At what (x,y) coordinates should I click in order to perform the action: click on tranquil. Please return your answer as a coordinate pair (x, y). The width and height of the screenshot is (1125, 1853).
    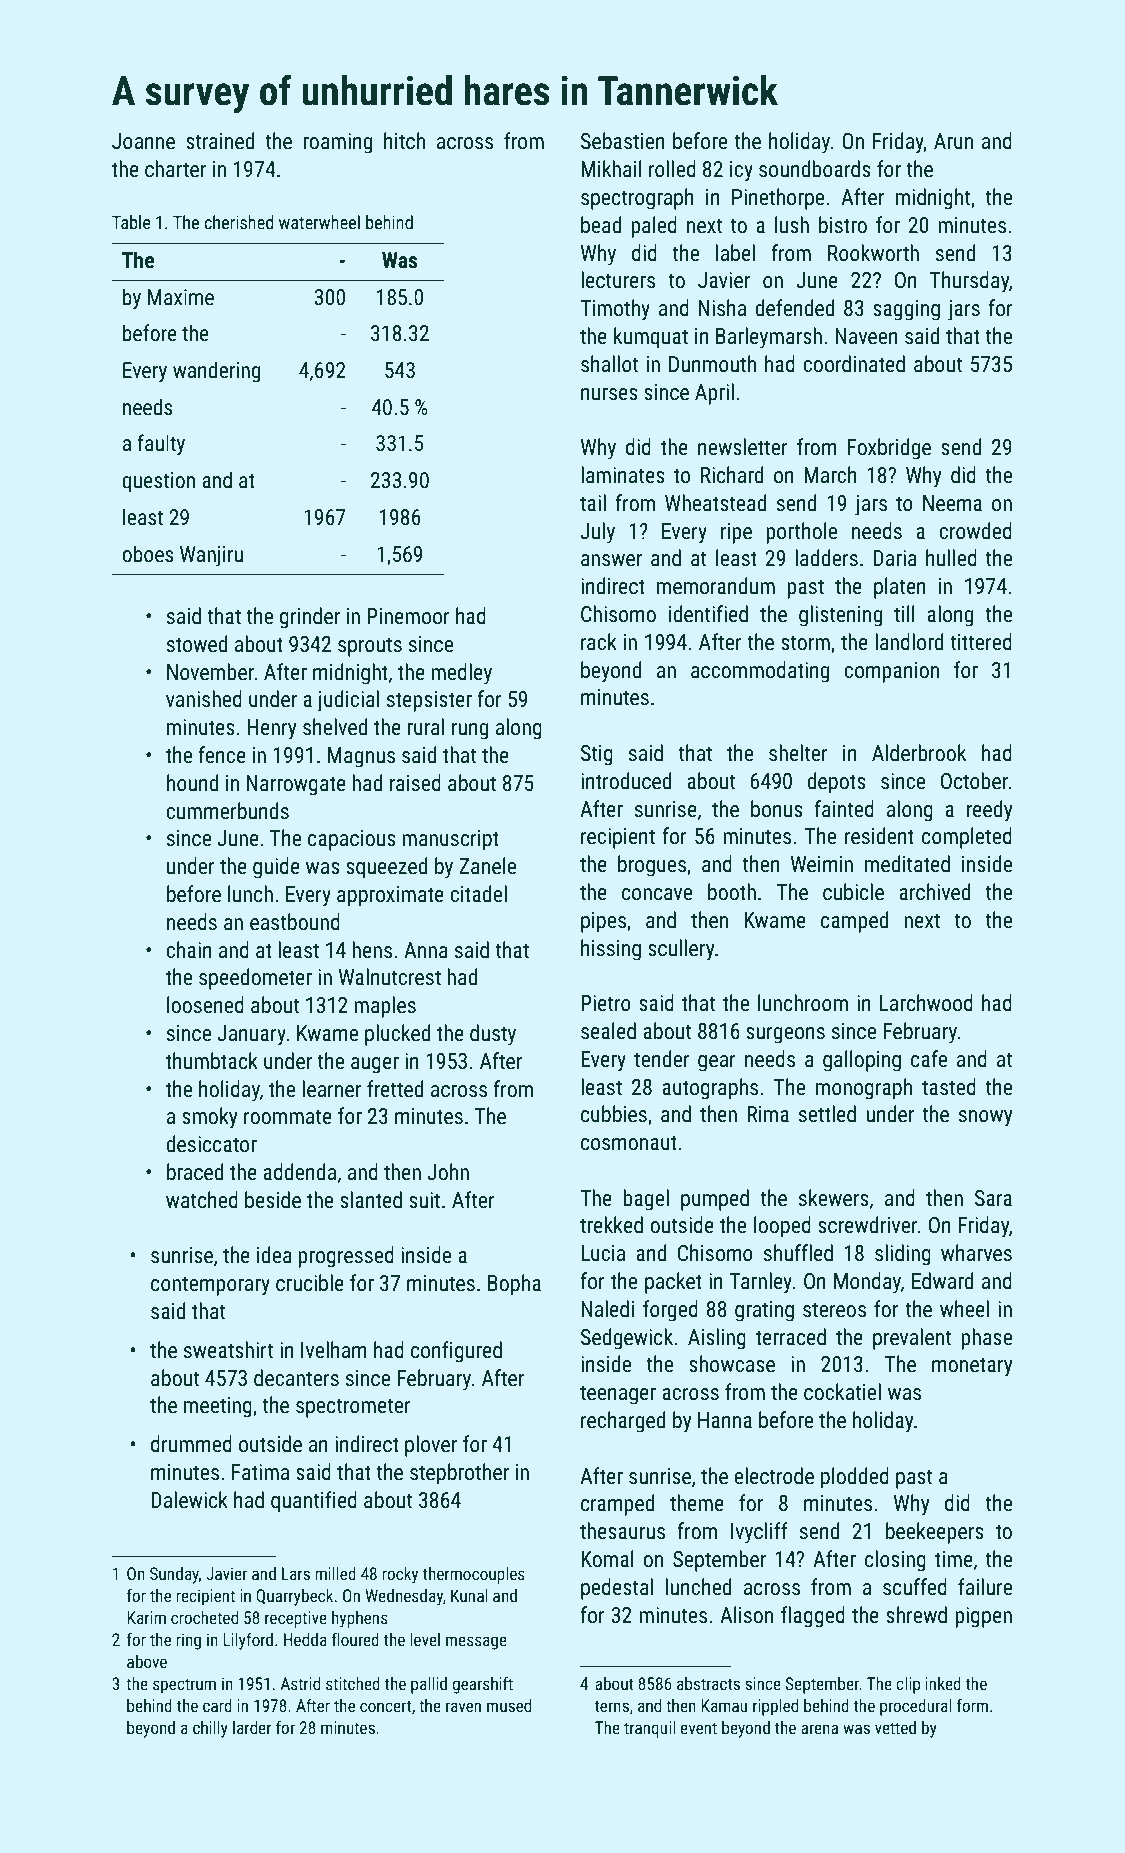
    Looking at the image, I should click on (649, 1729).
